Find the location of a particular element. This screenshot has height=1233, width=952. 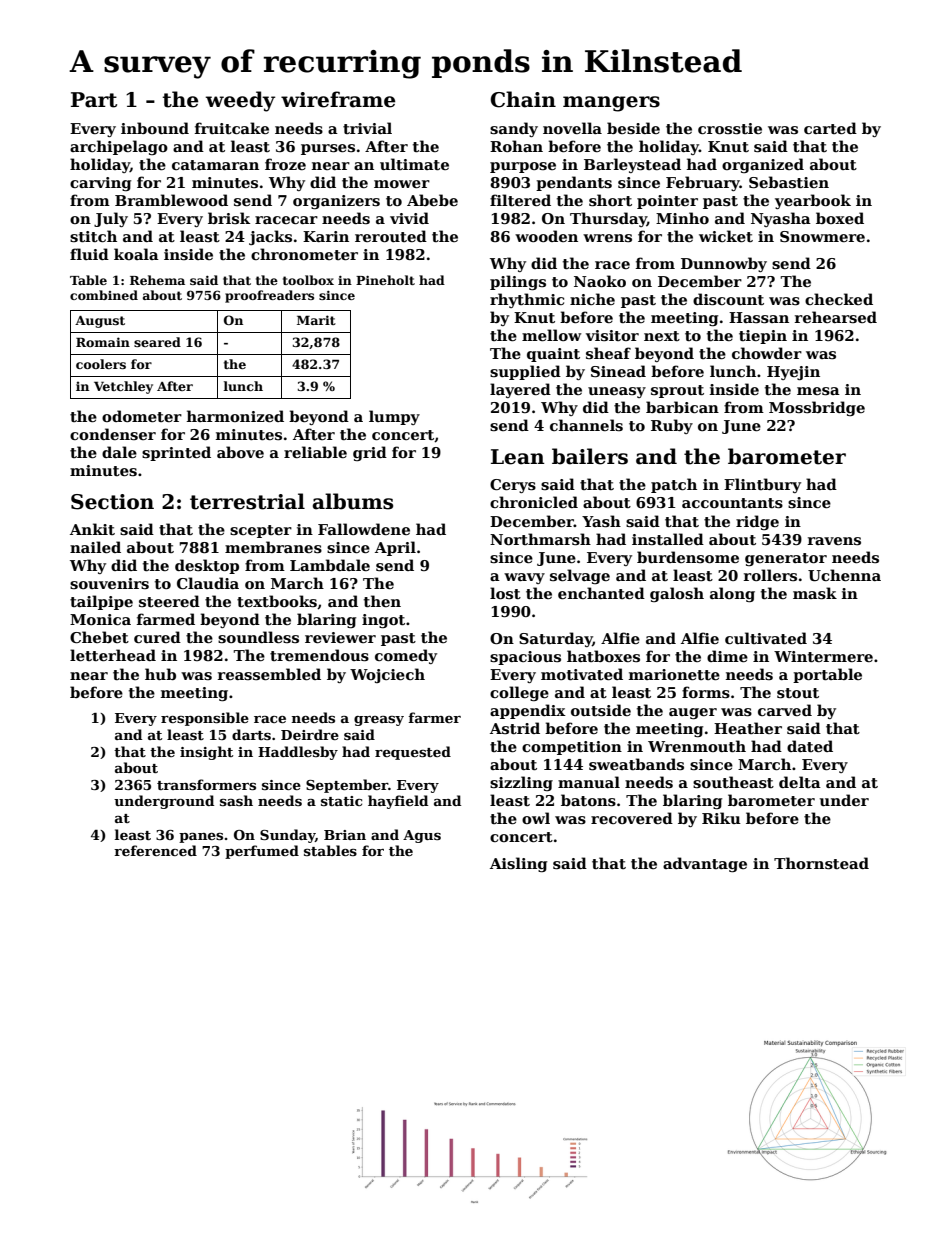

referenced is located at coordinates (155, 850).
